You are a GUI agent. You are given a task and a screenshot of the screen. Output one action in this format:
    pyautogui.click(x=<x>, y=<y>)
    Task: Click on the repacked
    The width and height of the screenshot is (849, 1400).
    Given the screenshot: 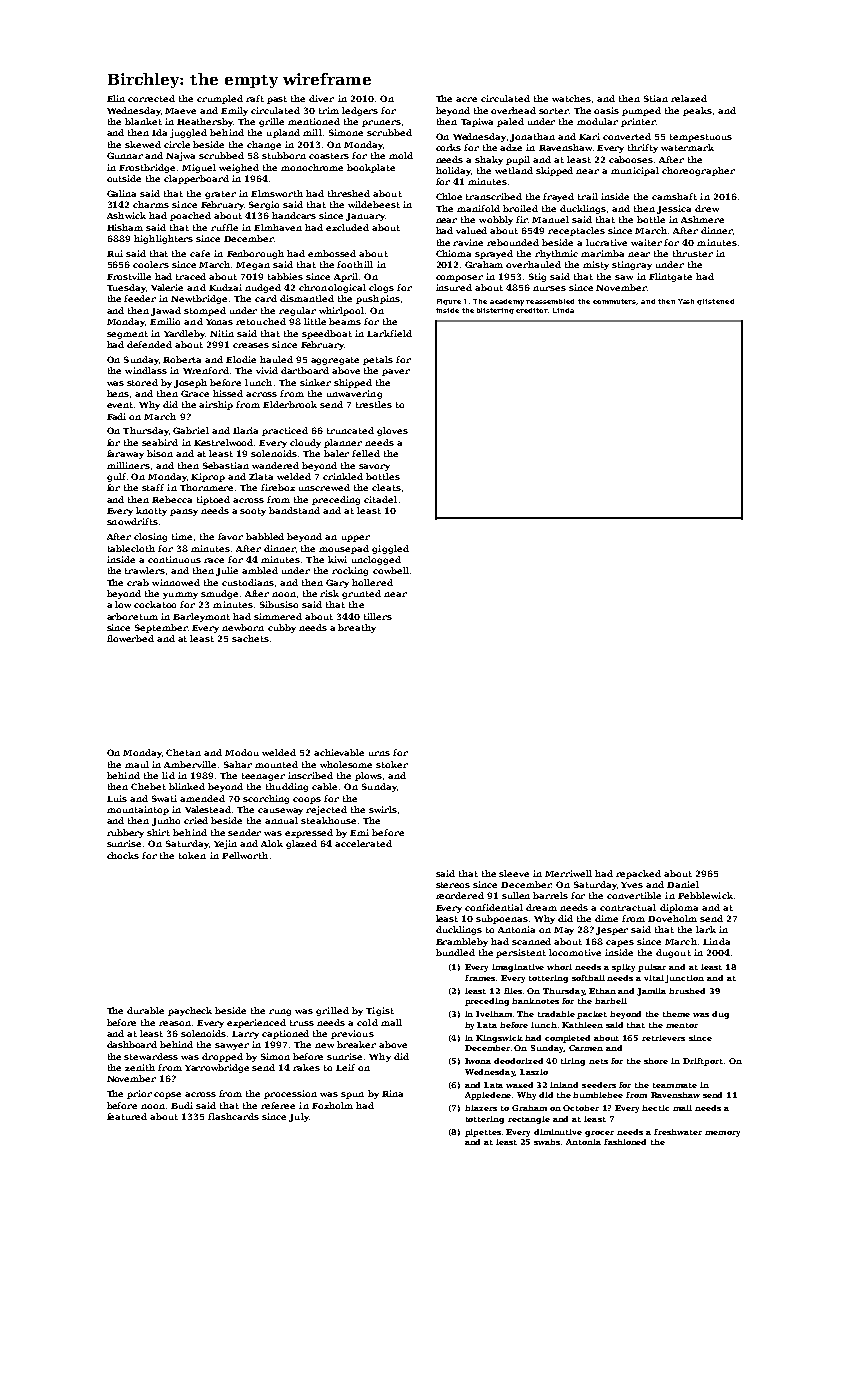 What is the action you would take?
    pyautogui.click(x=638, y=874)
